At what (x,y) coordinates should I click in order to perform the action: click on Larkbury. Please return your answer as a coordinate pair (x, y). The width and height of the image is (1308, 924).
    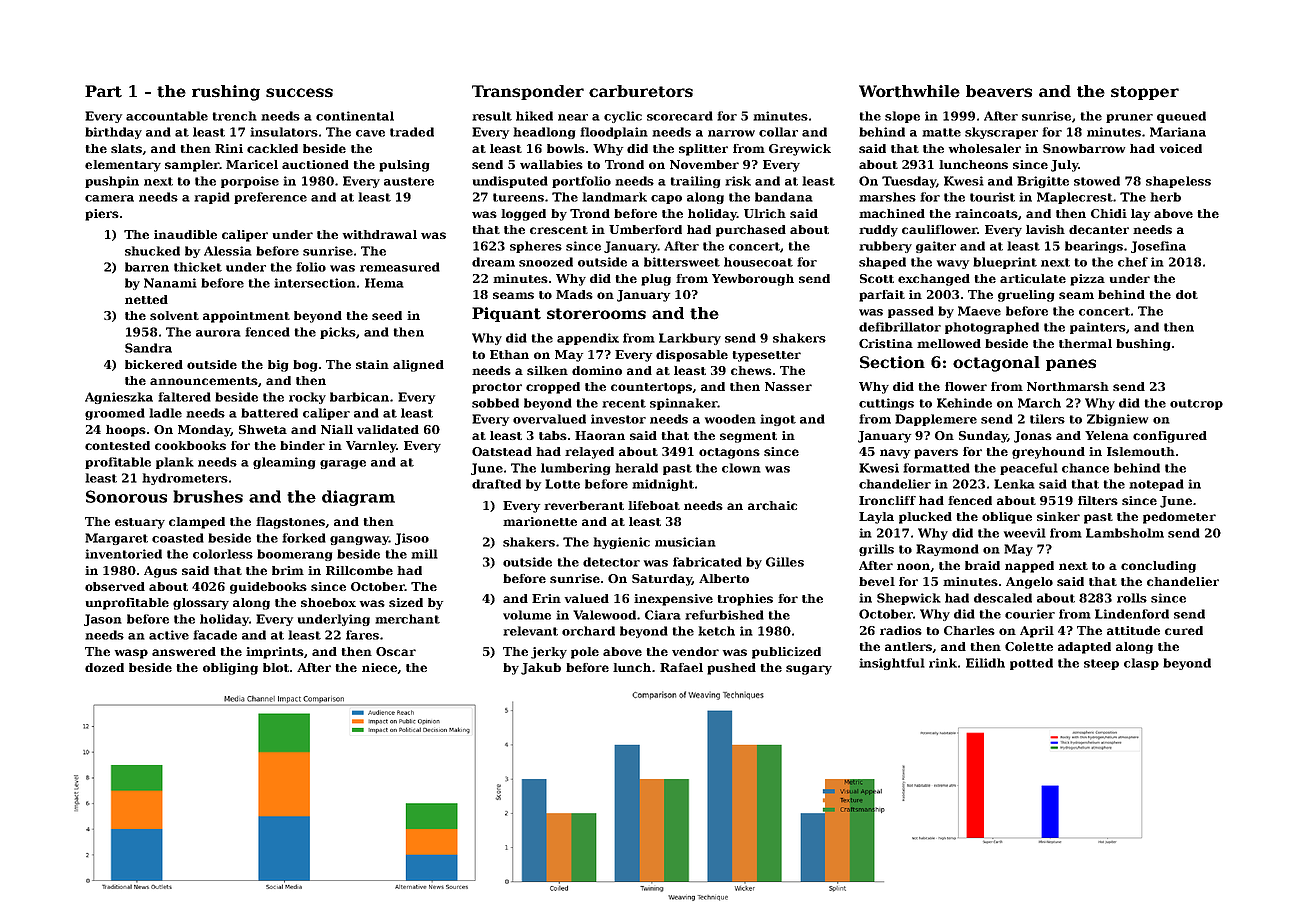
    Looking at the image, I should click on (690, 339).
